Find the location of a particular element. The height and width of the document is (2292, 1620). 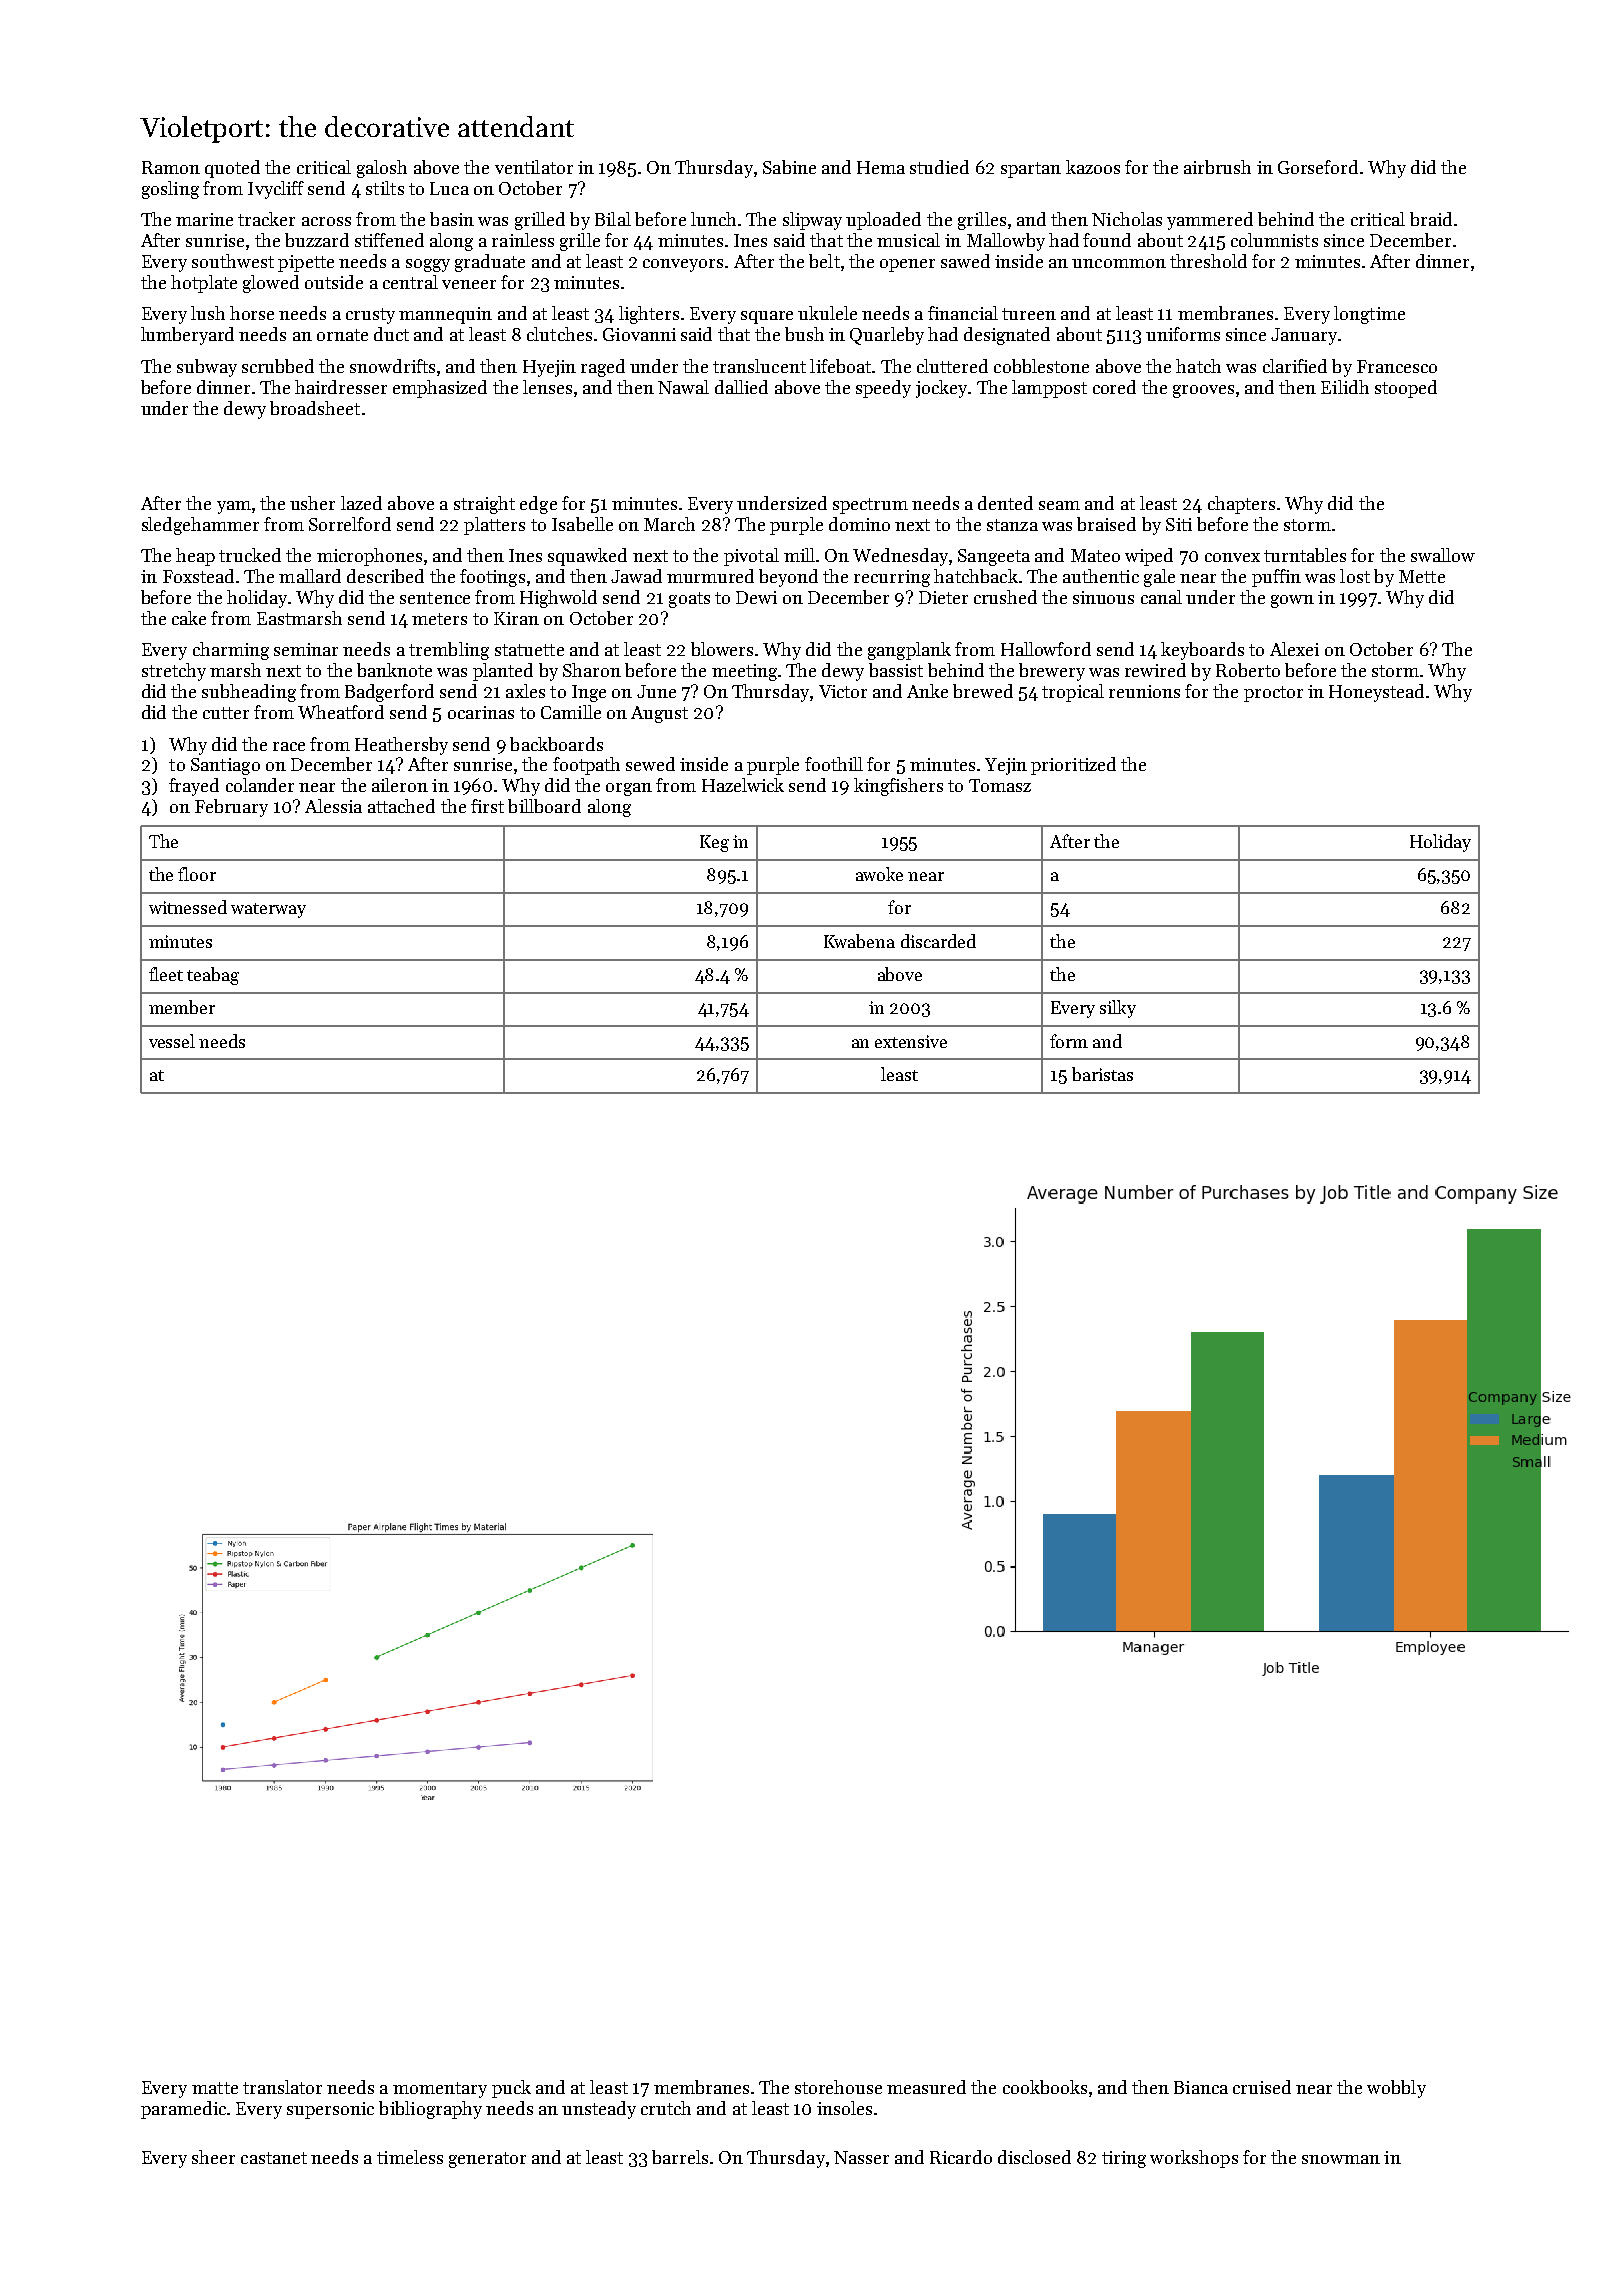

Honeystead is located at coordinates (1376, 693).
